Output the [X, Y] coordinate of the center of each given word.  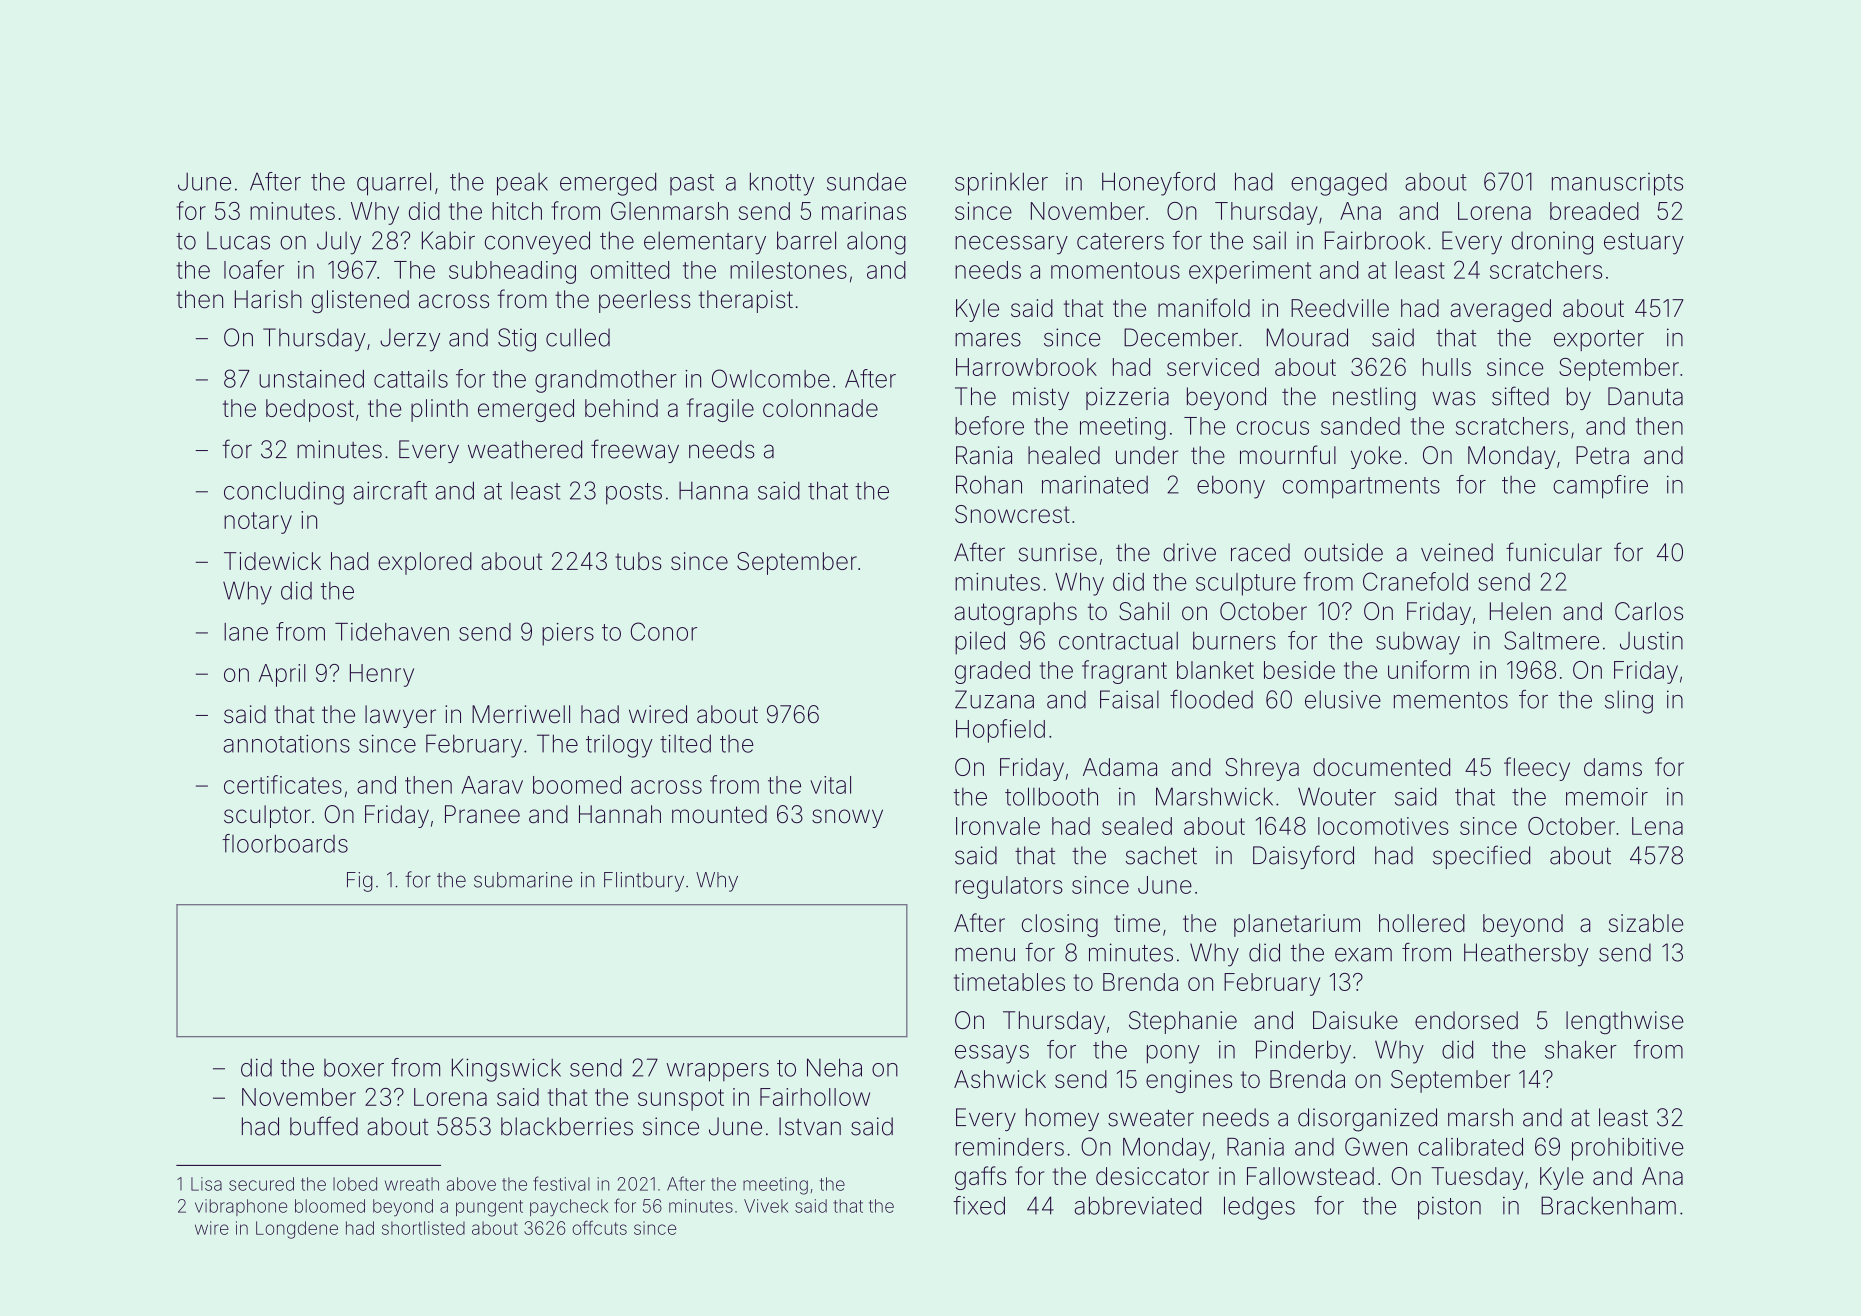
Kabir [448, 240]
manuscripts [1617, 184]
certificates [283, 784]
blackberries [567, 1126]
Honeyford [1158, 184]
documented [1381, 767]
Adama [1120, 767]
